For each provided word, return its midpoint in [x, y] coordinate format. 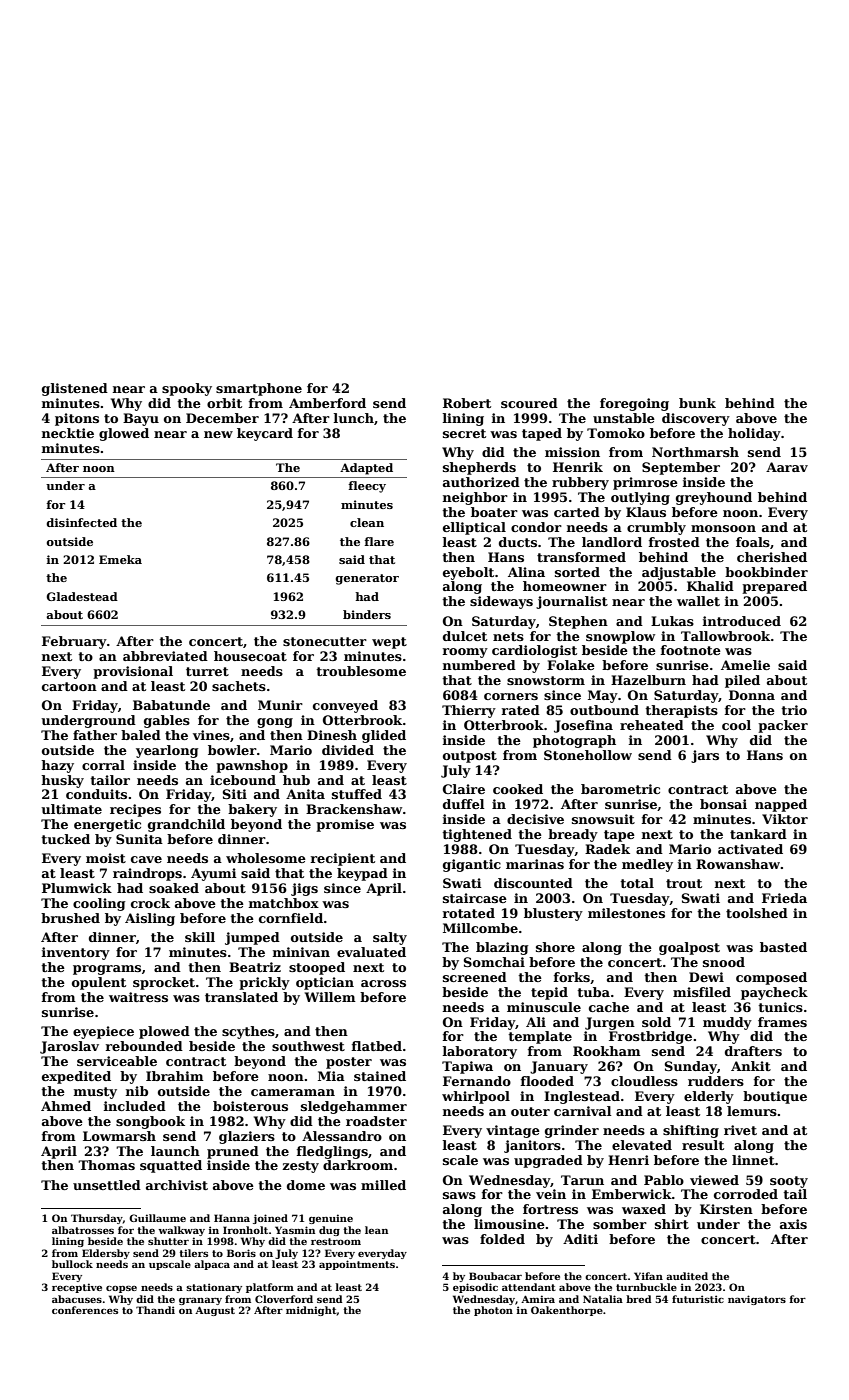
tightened [477, 835]
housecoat [250, 656]
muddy [727, 1023]
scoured [529, 403]
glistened [75, 389]
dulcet [465, 636]
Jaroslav [69, 1047]
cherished [772, 557]
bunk [697, 403]
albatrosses [83, 1230]
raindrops [147, 874]
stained [380, 1076]
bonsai [723, 804]
